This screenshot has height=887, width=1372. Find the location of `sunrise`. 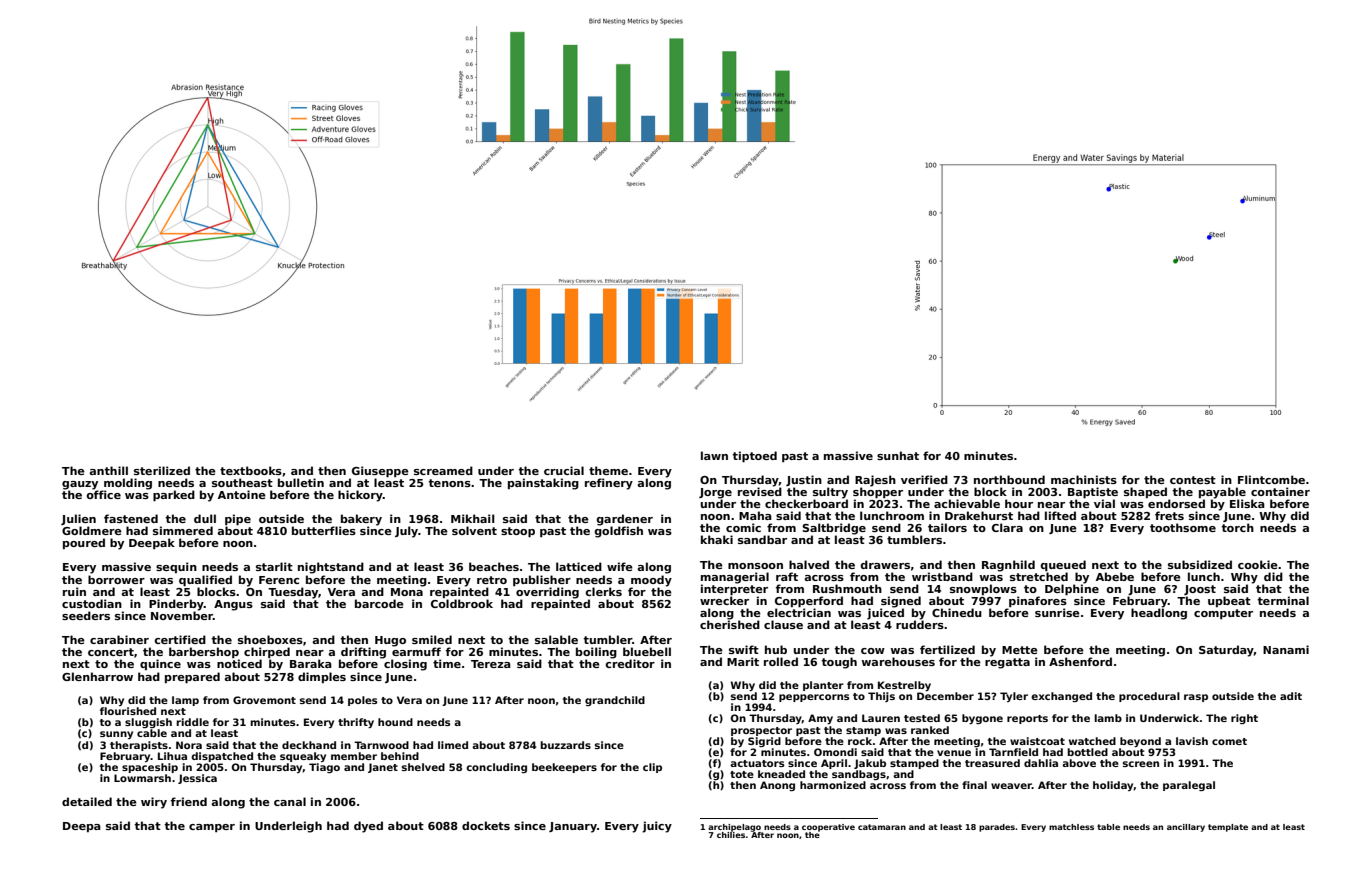

sunrise is located at coordinates (1057, 612).
